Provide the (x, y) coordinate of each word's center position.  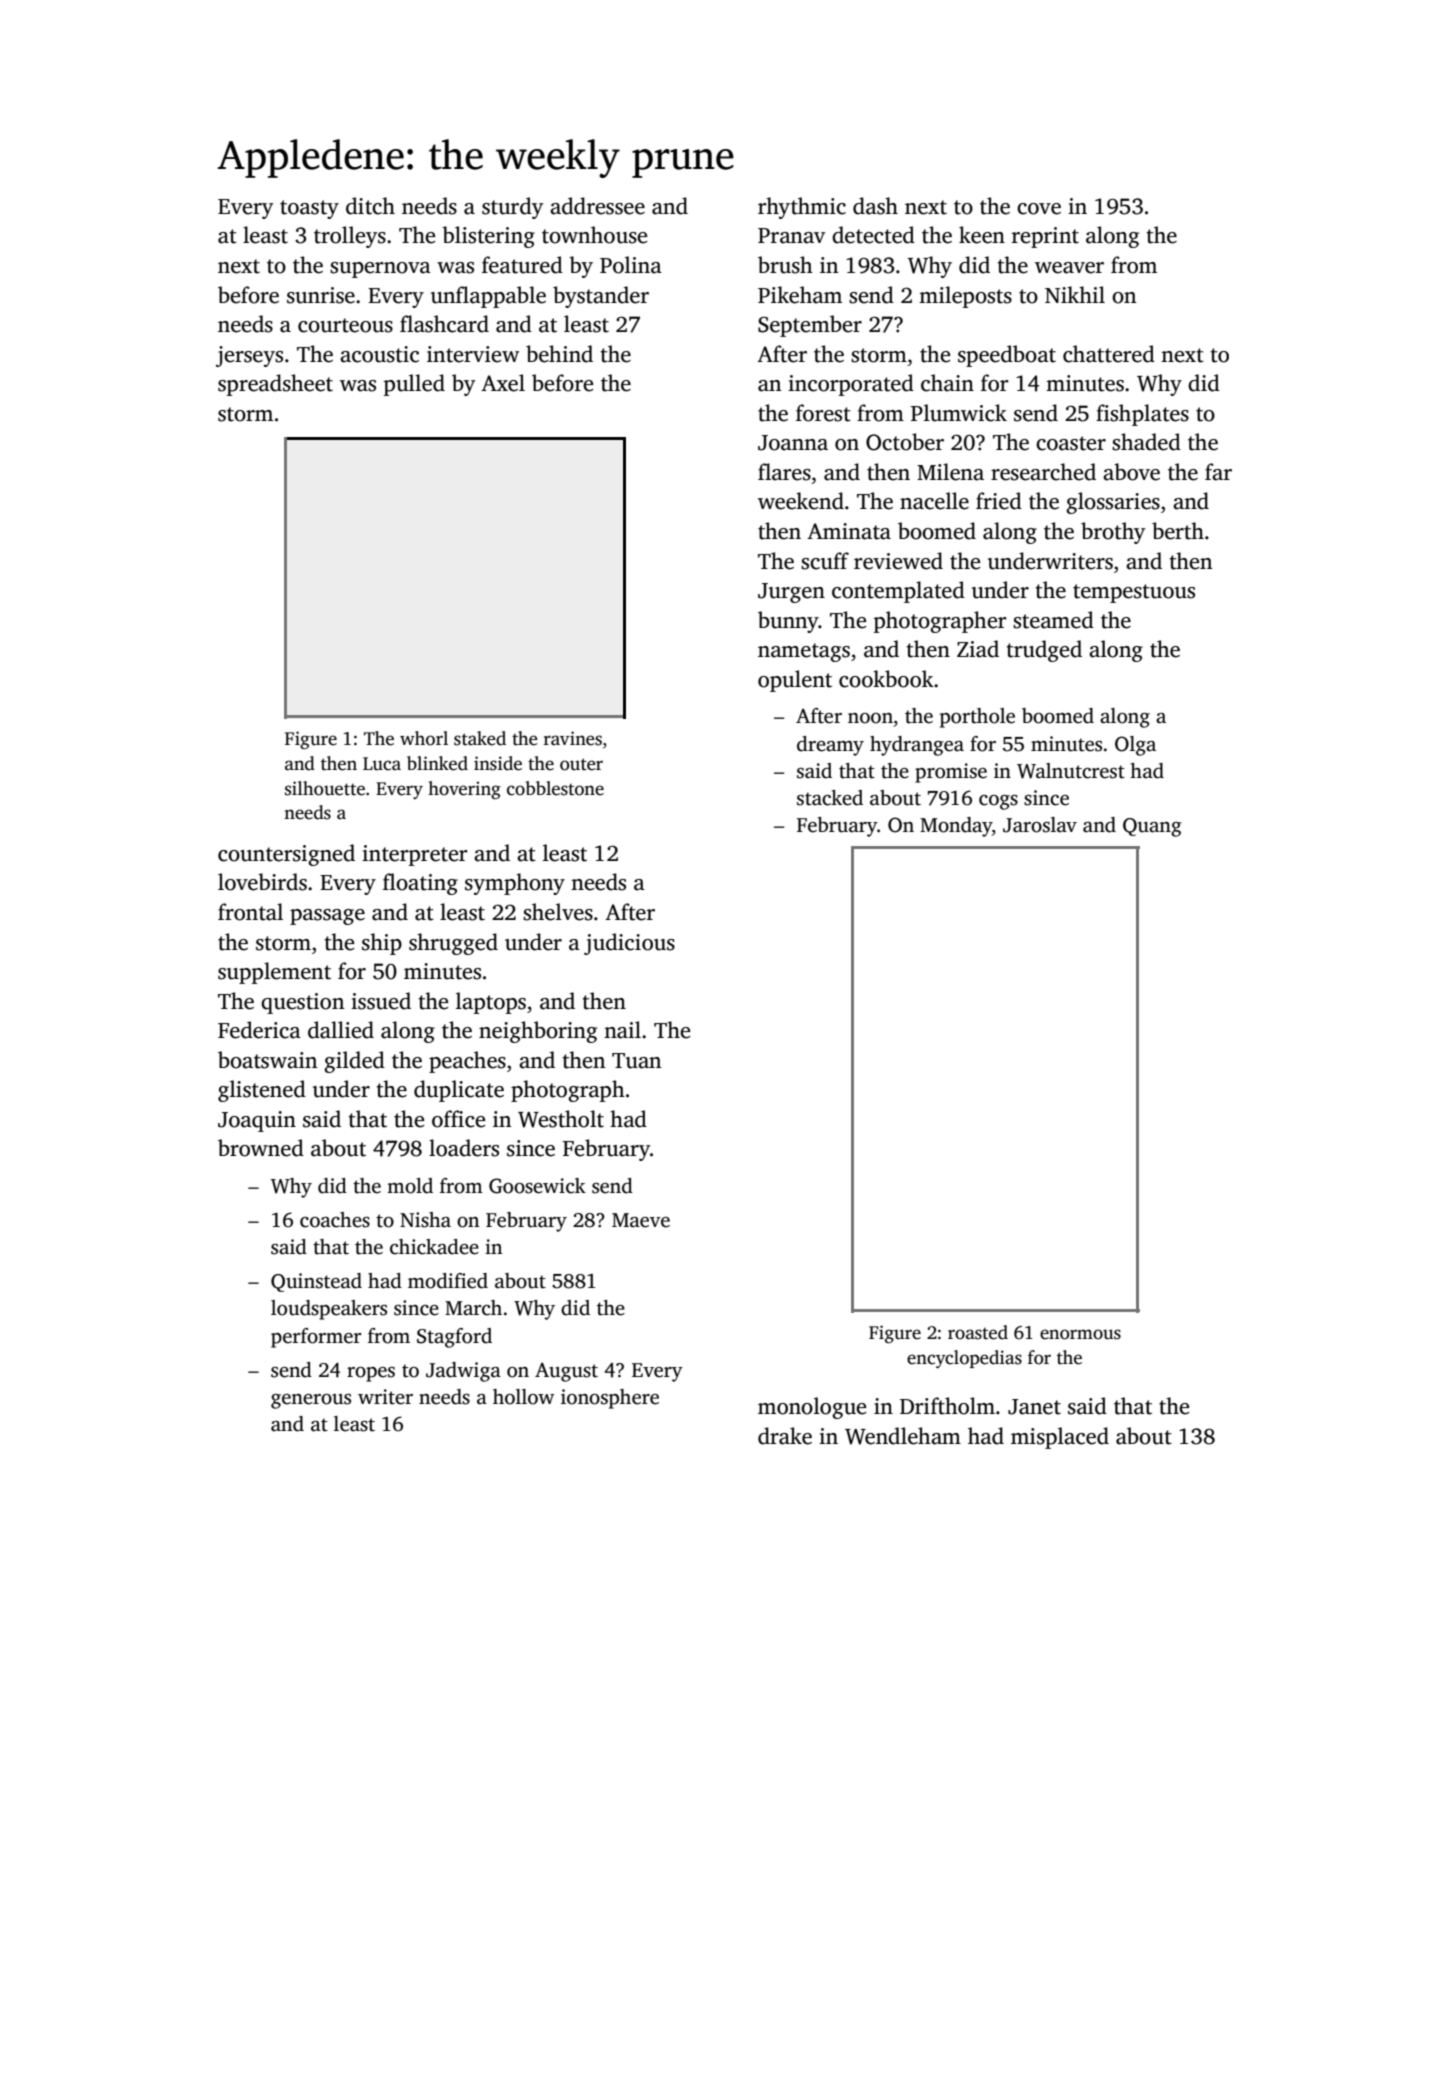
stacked (830, 798)
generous (311, 1401)
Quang (1152, 827)
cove (1039, 209)
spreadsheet (275, 385)
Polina (631, 265)
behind (559, 354)
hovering (464, 790)
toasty (309, 209)
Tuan (636, 1061)
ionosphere (610, 1399)
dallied (341, 1030)
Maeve (641, 1220)
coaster (1071, 443)
